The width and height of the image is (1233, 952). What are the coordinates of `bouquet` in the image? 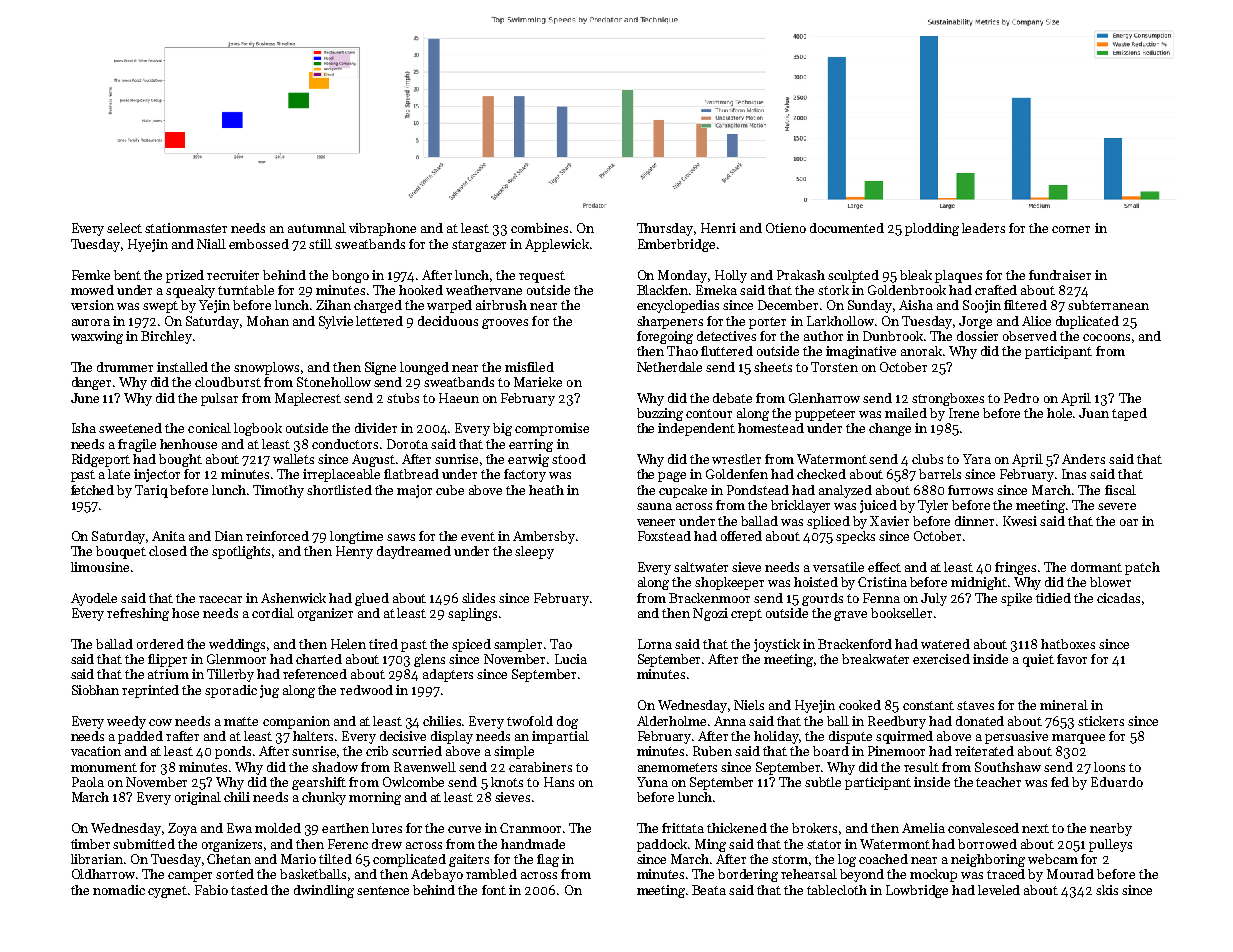 It's located at (121, 552).
